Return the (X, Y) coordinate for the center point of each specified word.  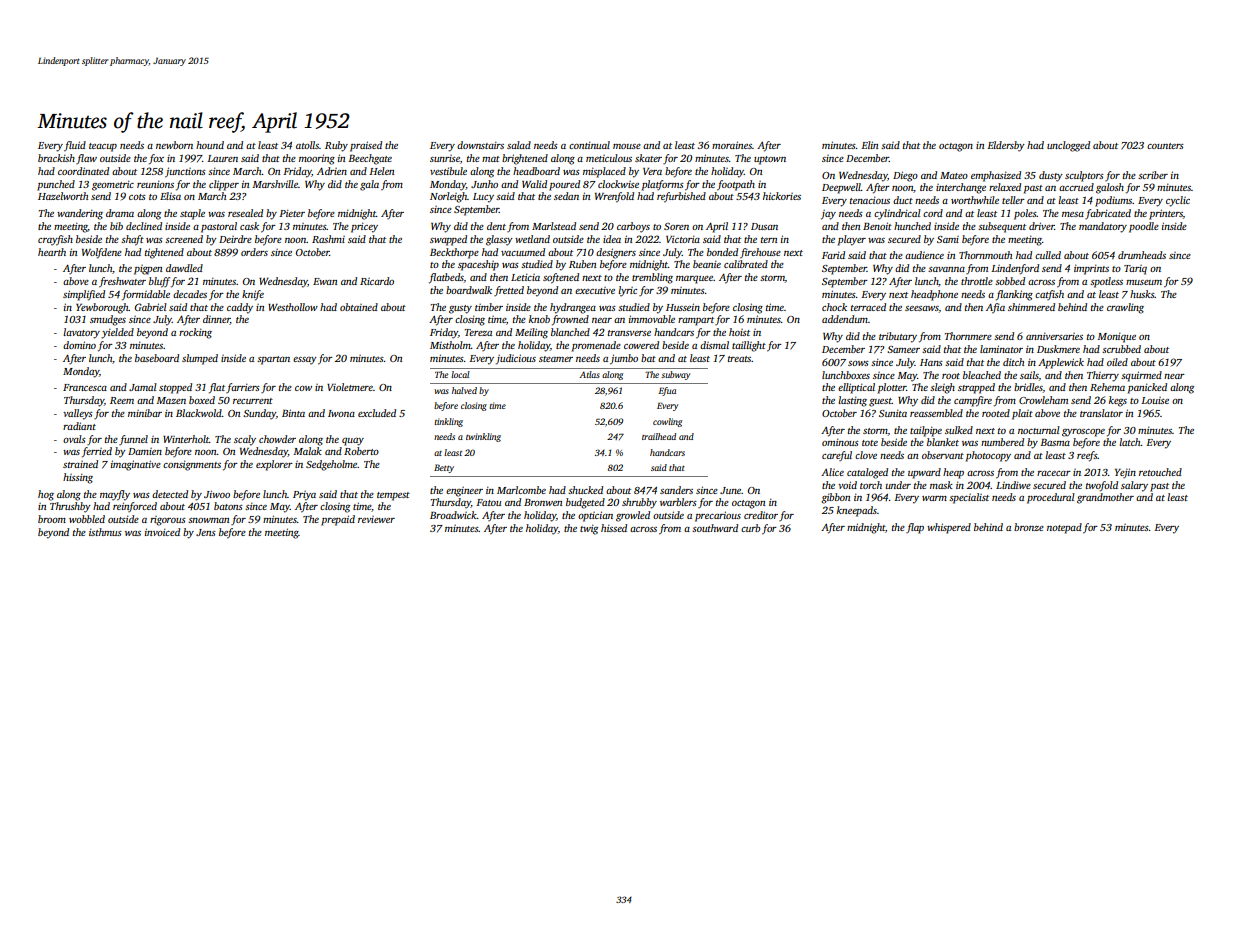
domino (79, 345)
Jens (206, 532)
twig (589, 529)
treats (740, 359)
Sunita (893, 413)
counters (1165, 146)
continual (589, 145)
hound (210, 145)
